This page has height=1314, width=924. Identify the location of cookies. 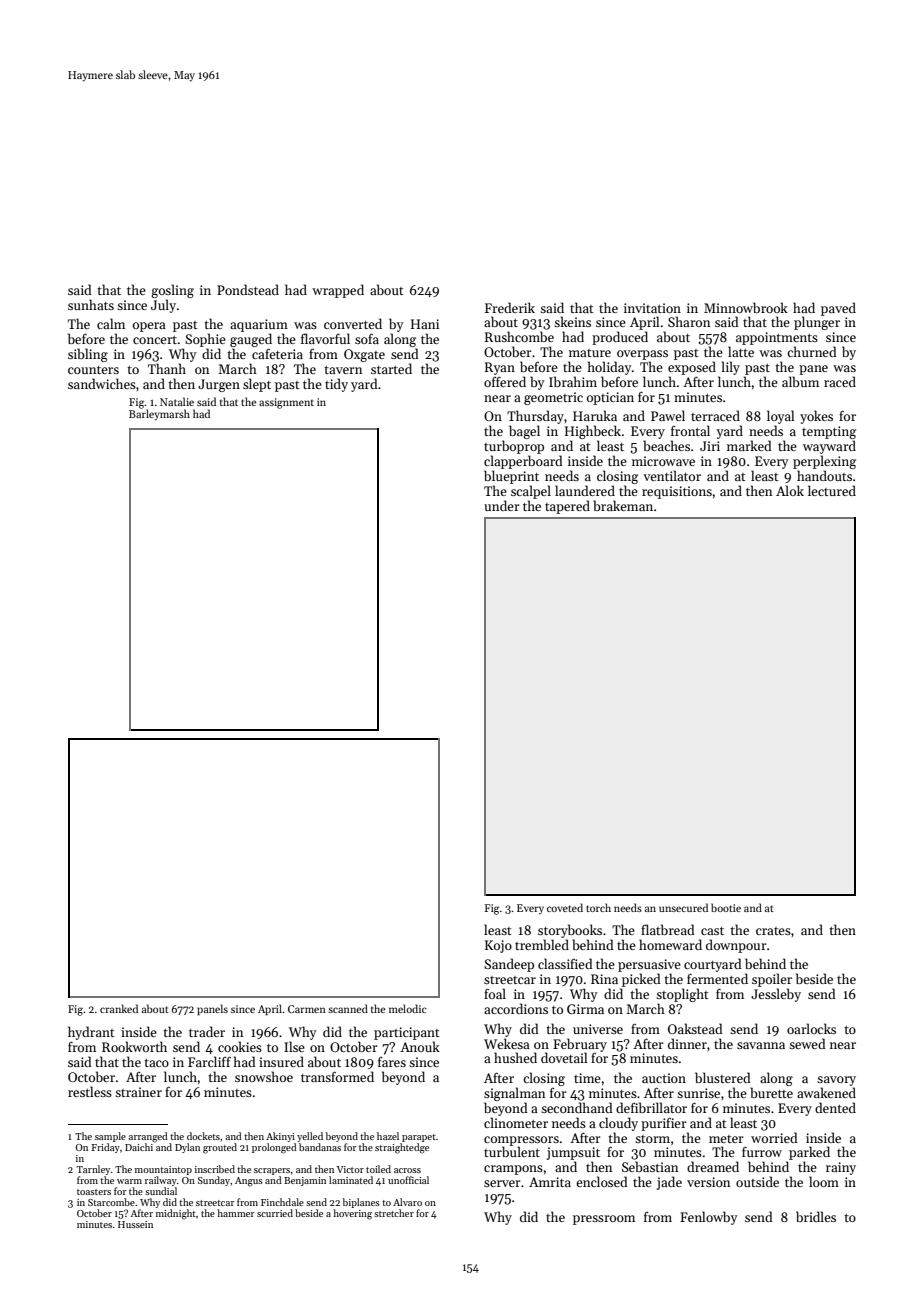
(240, 1046).
